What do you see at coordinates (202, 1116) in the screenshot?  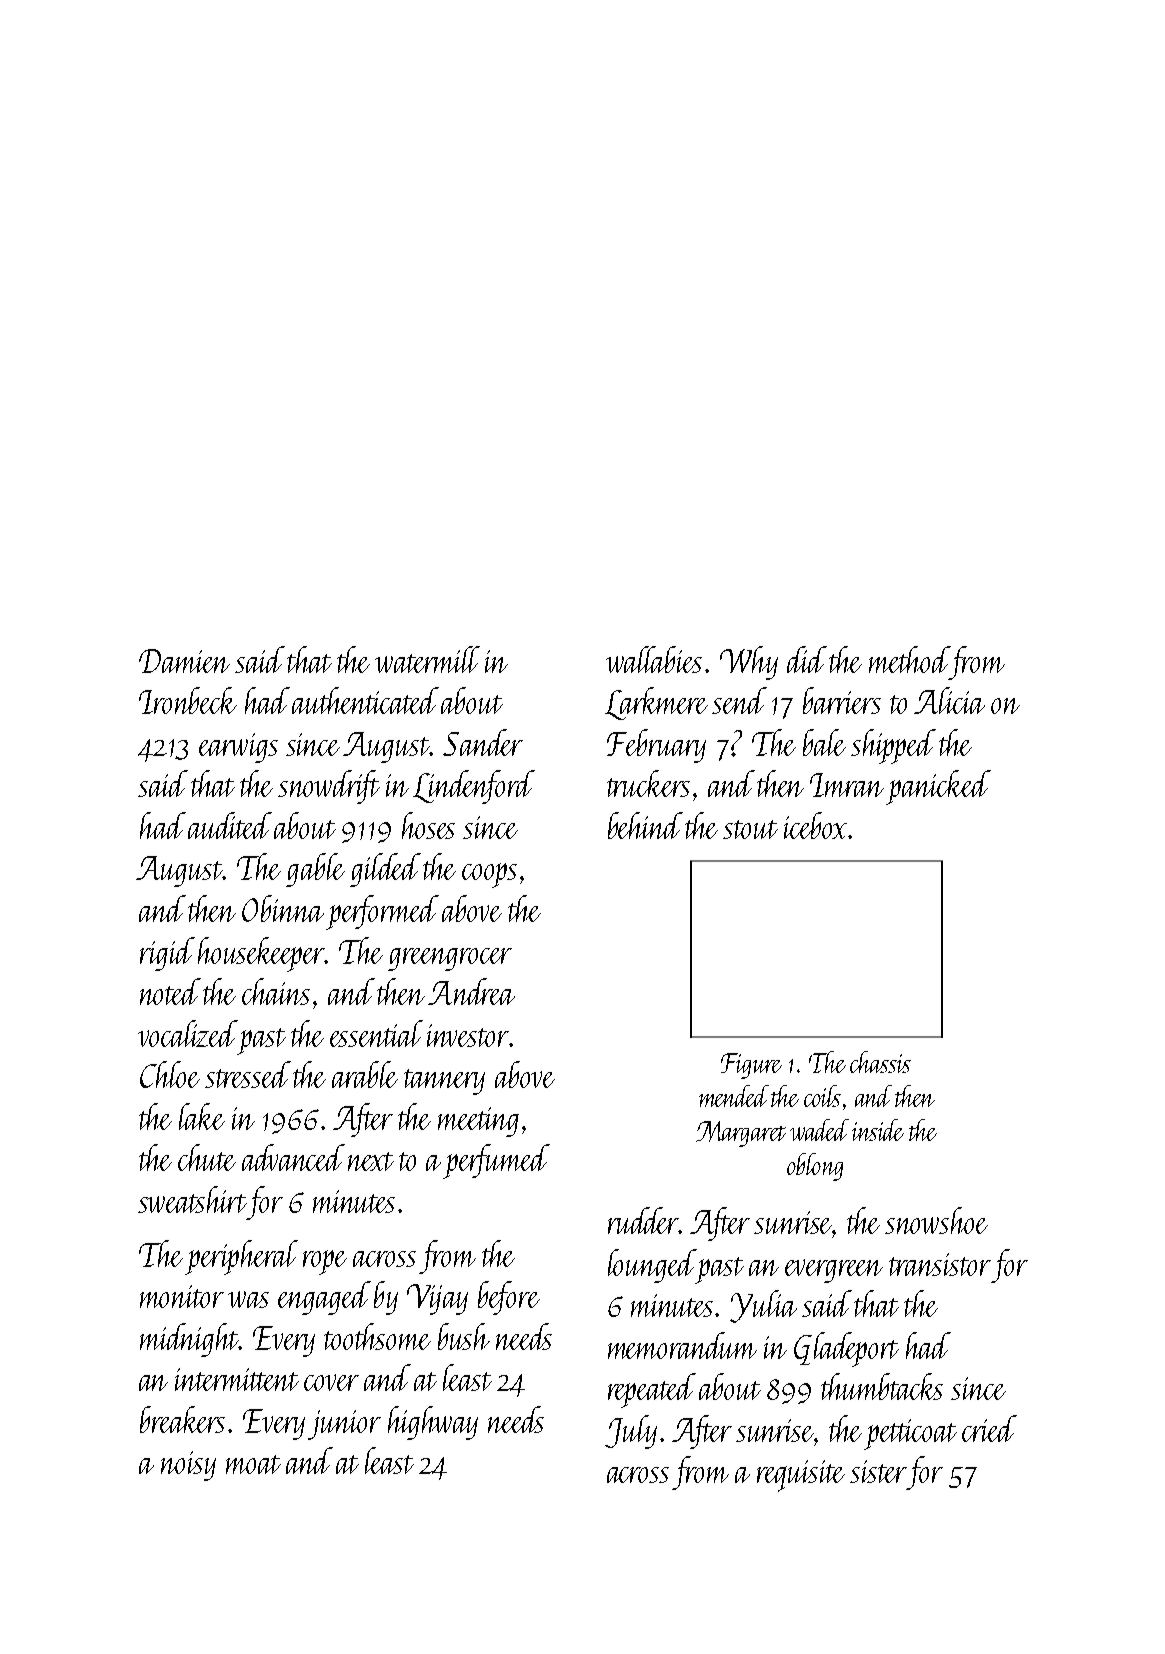 I see `lake` at bounding box center [202, 1116].
